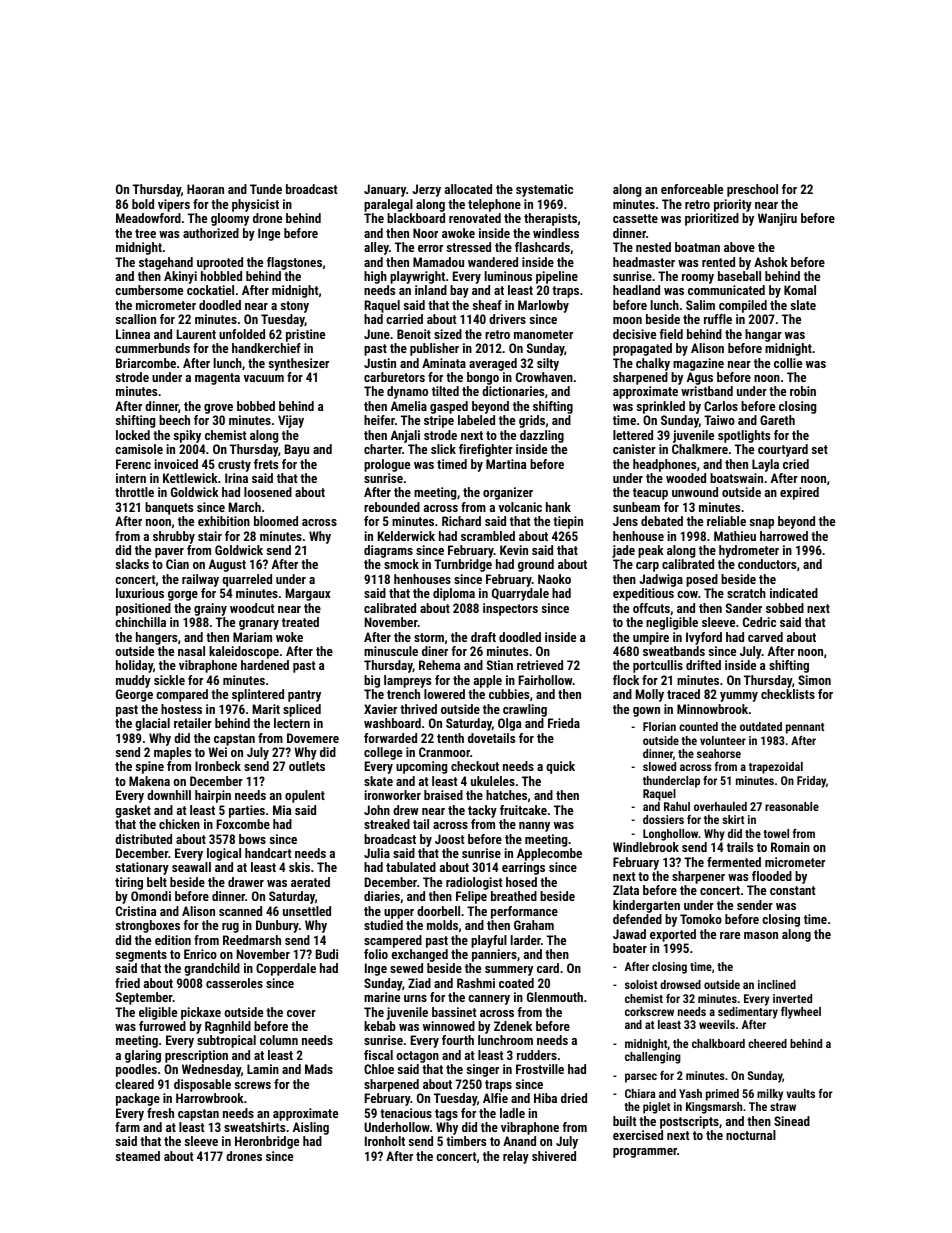 The height and width of the screenshot is (1233, 952). Describe the element at coordinates (556, 233) in the screenshot. I see `windless` at that location.
